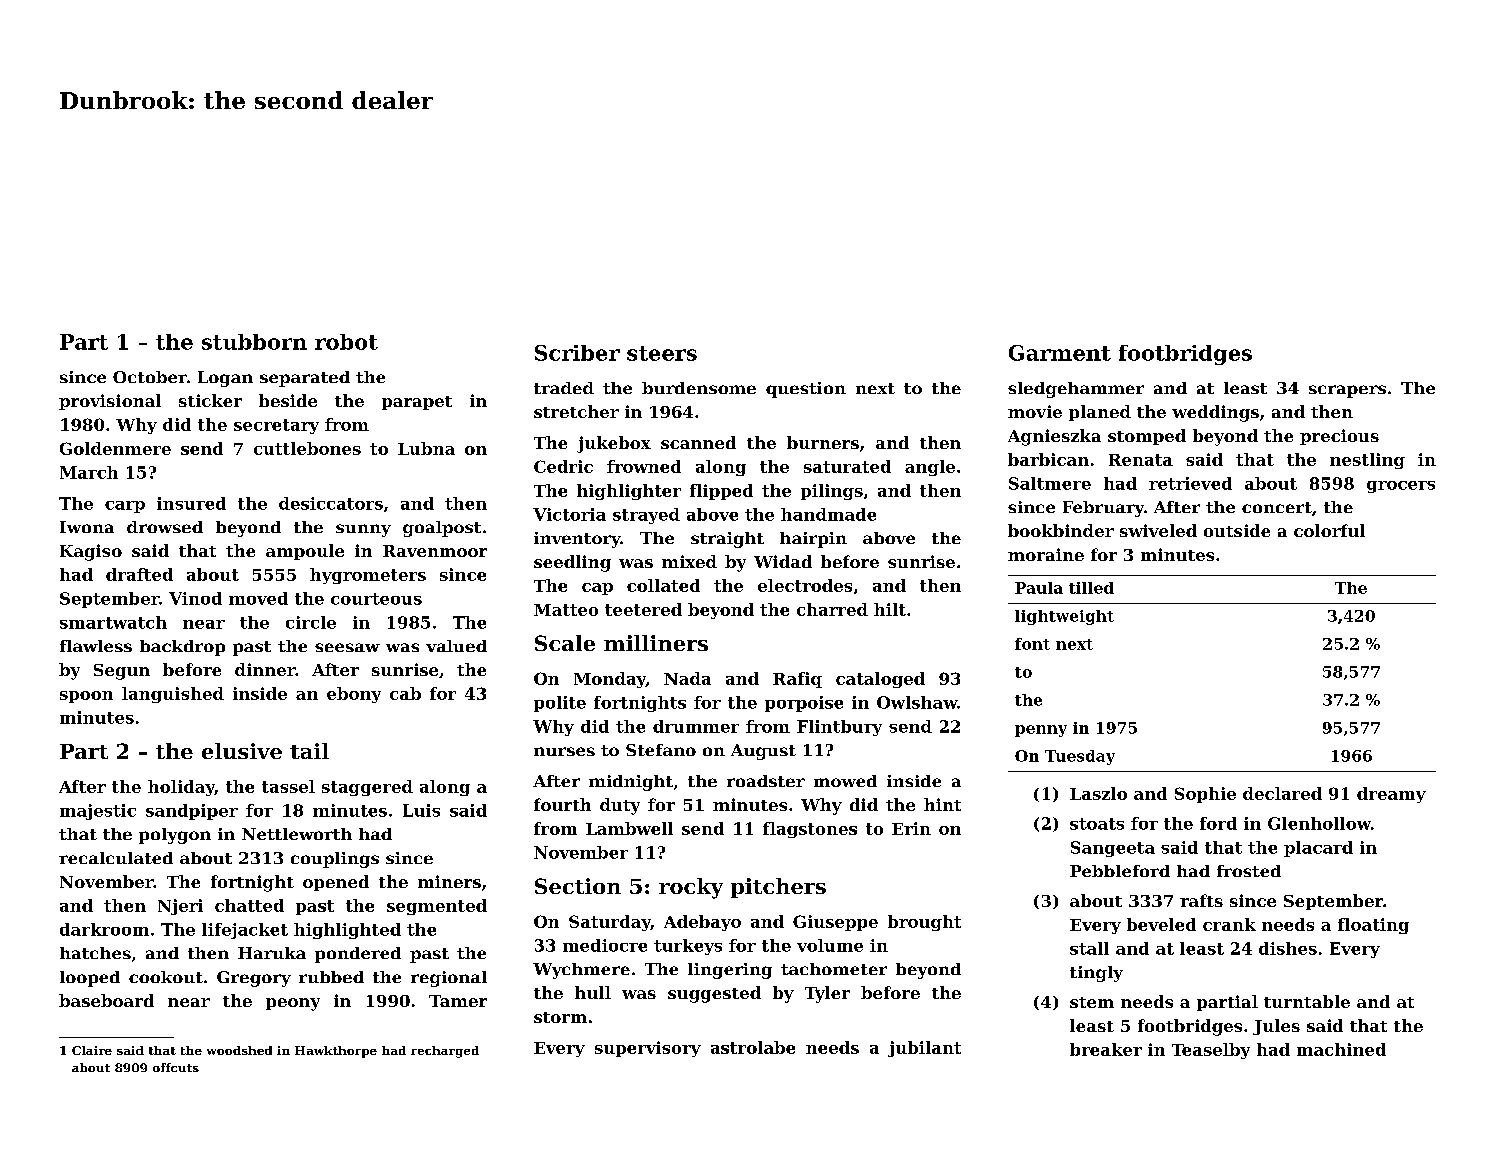 This screenshot has width=1495, height=1156. What do you see at coordinates (1339, 437) in the screenshot?
I see `precious` at bounding box center [1339, 437].
